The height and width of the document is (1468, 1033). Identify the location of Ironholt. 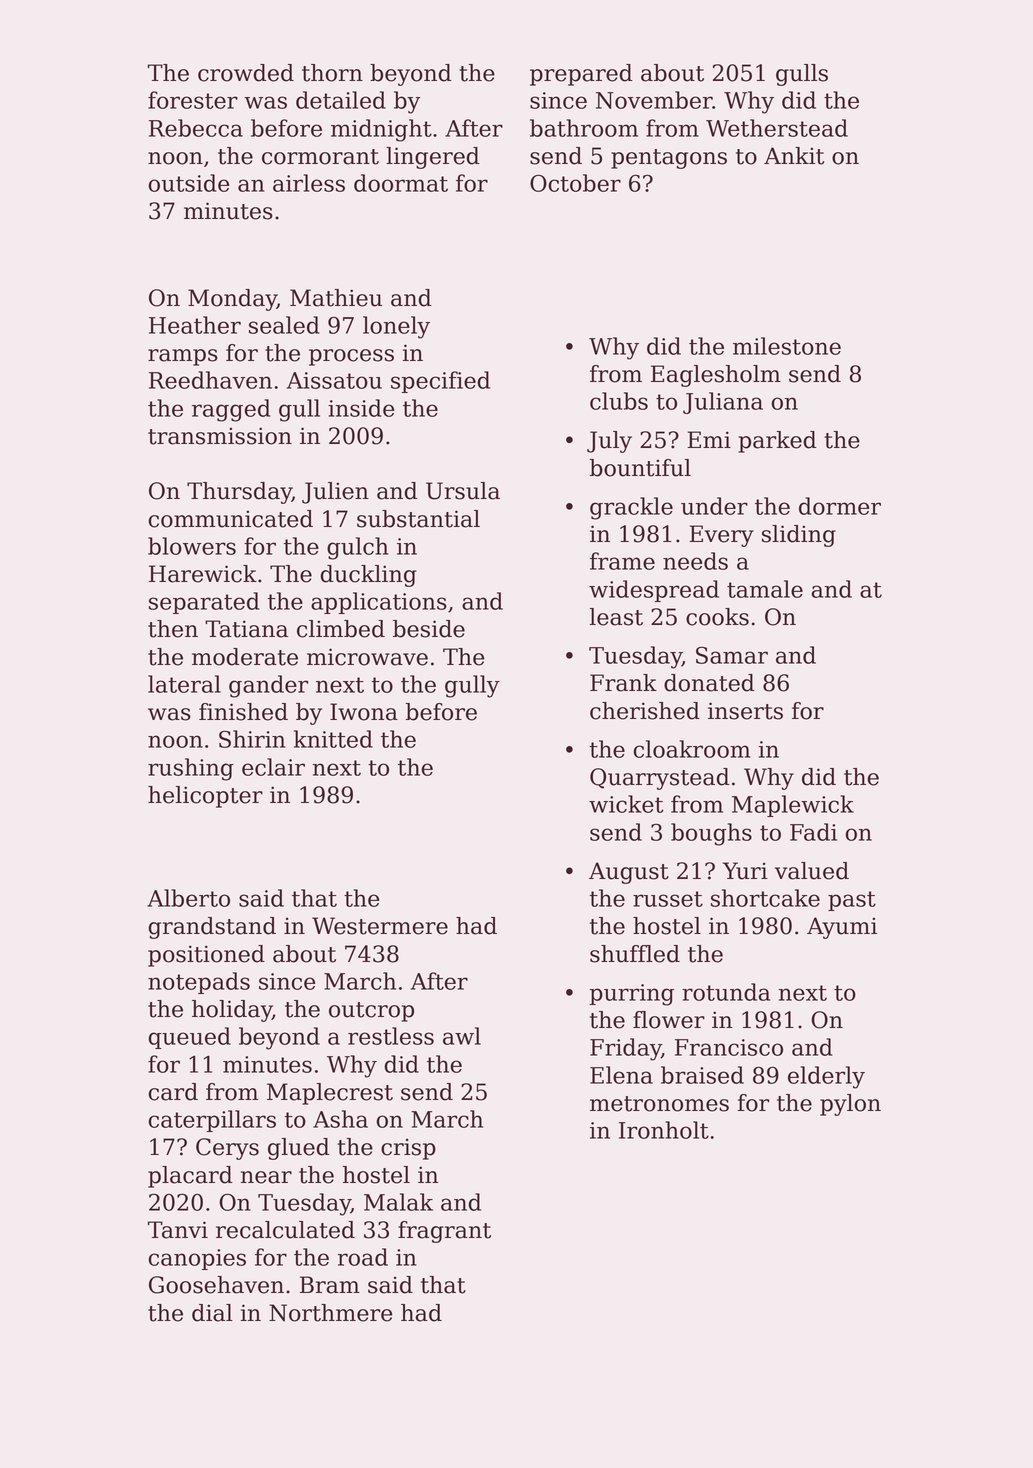
(664, 1130).
